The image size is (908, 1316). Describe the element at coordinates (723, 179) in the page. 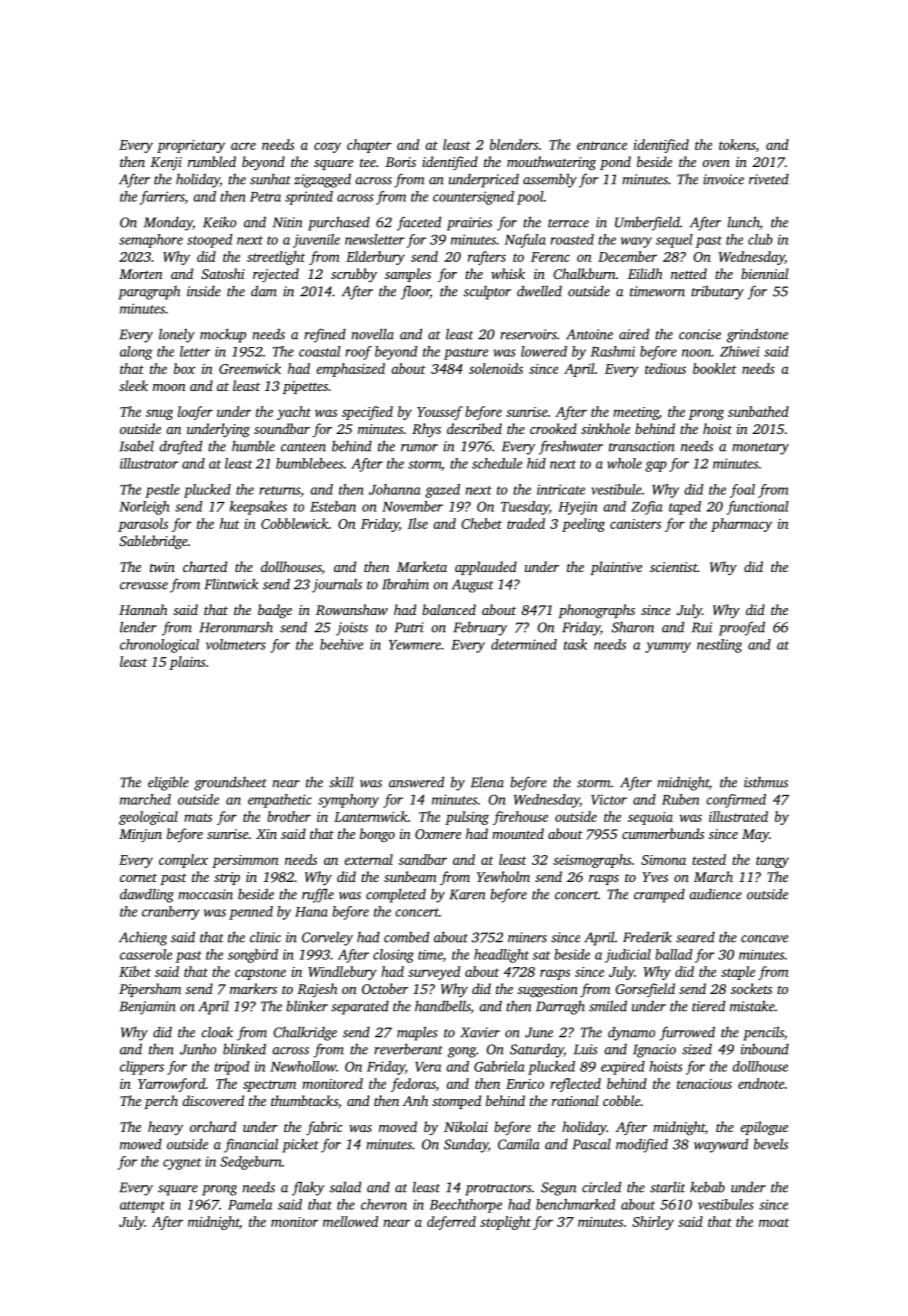

I see `invoice` at that location.
